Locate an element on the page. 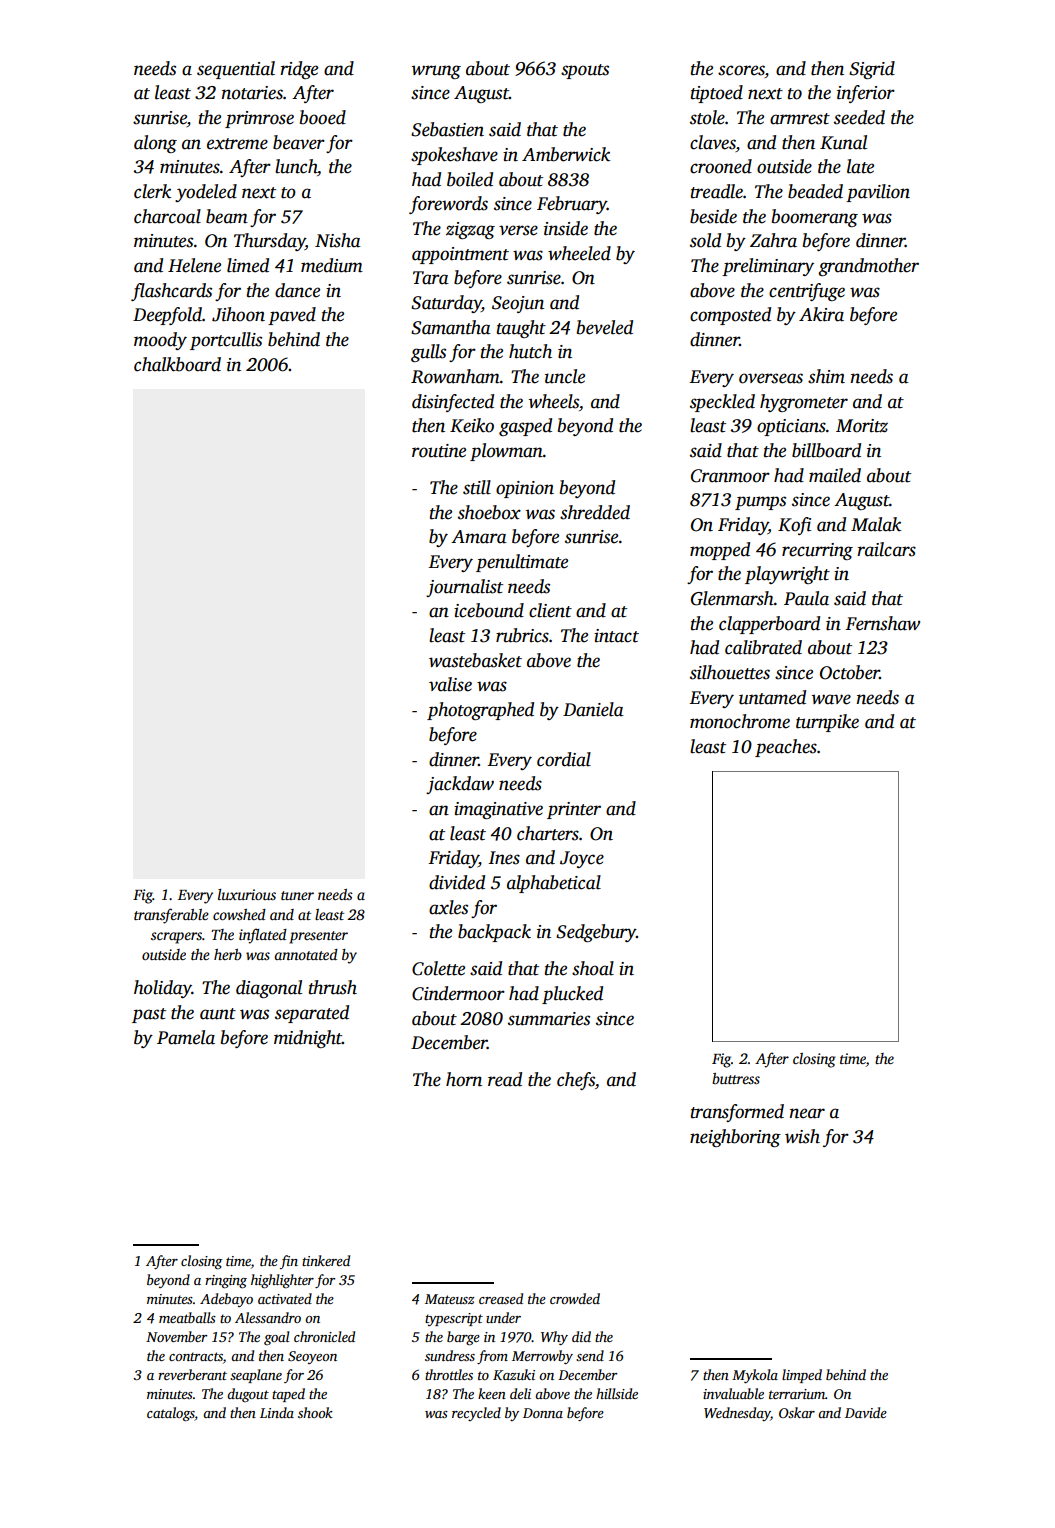 The width and height of the document is (1055, 1528). Moritz is located at coordinates (862, 426).
